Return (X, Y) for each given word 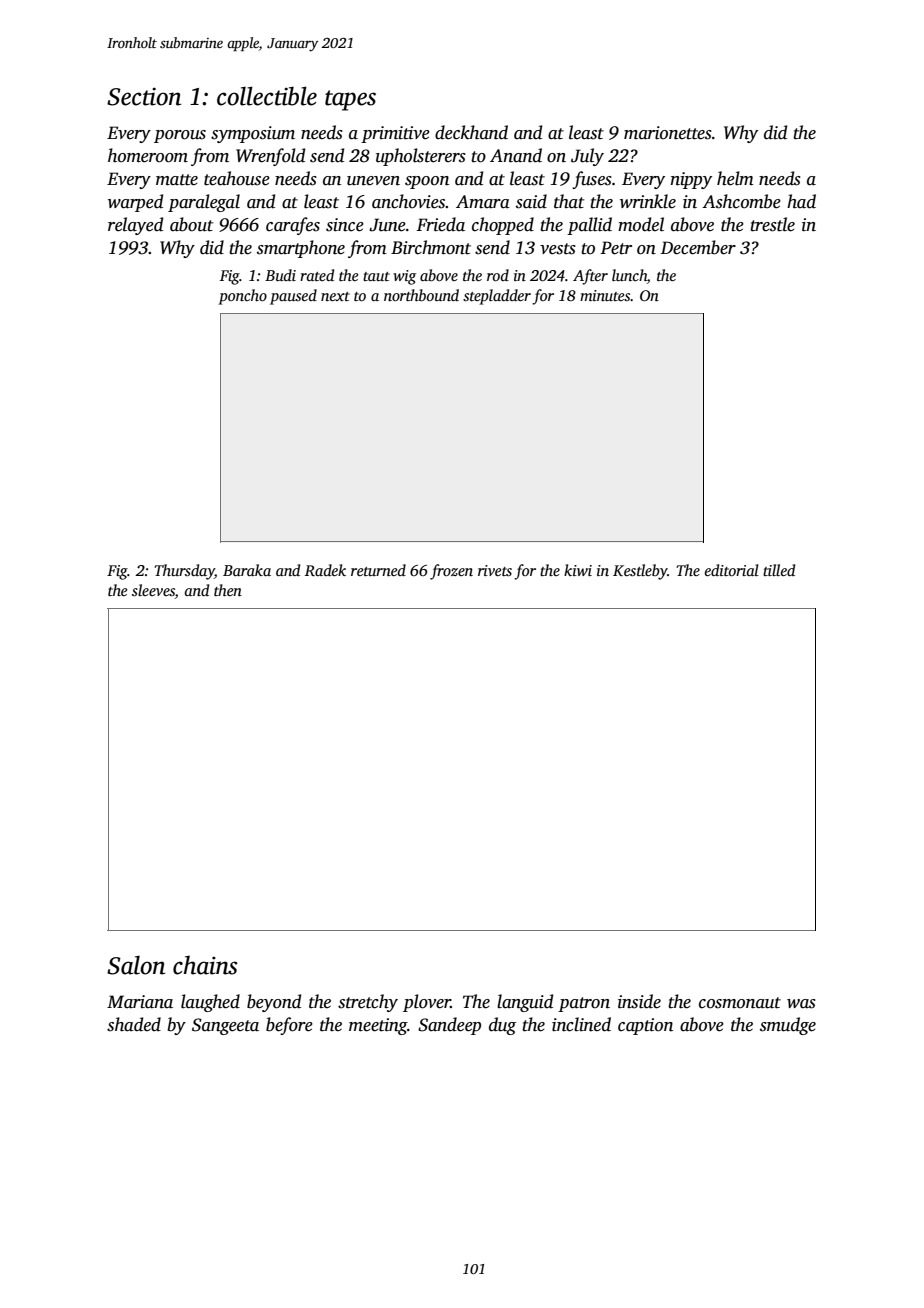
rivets (495, 570)
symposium (253, 134)
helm (735, 178)
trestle (772, 224)
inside (639, 1001)
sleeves (153, 591)
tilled (779, 570)
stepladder (497, 297)
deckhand (471, 132)
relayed (135, 226)
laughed (210, 1003)
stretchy (368, 1003)
